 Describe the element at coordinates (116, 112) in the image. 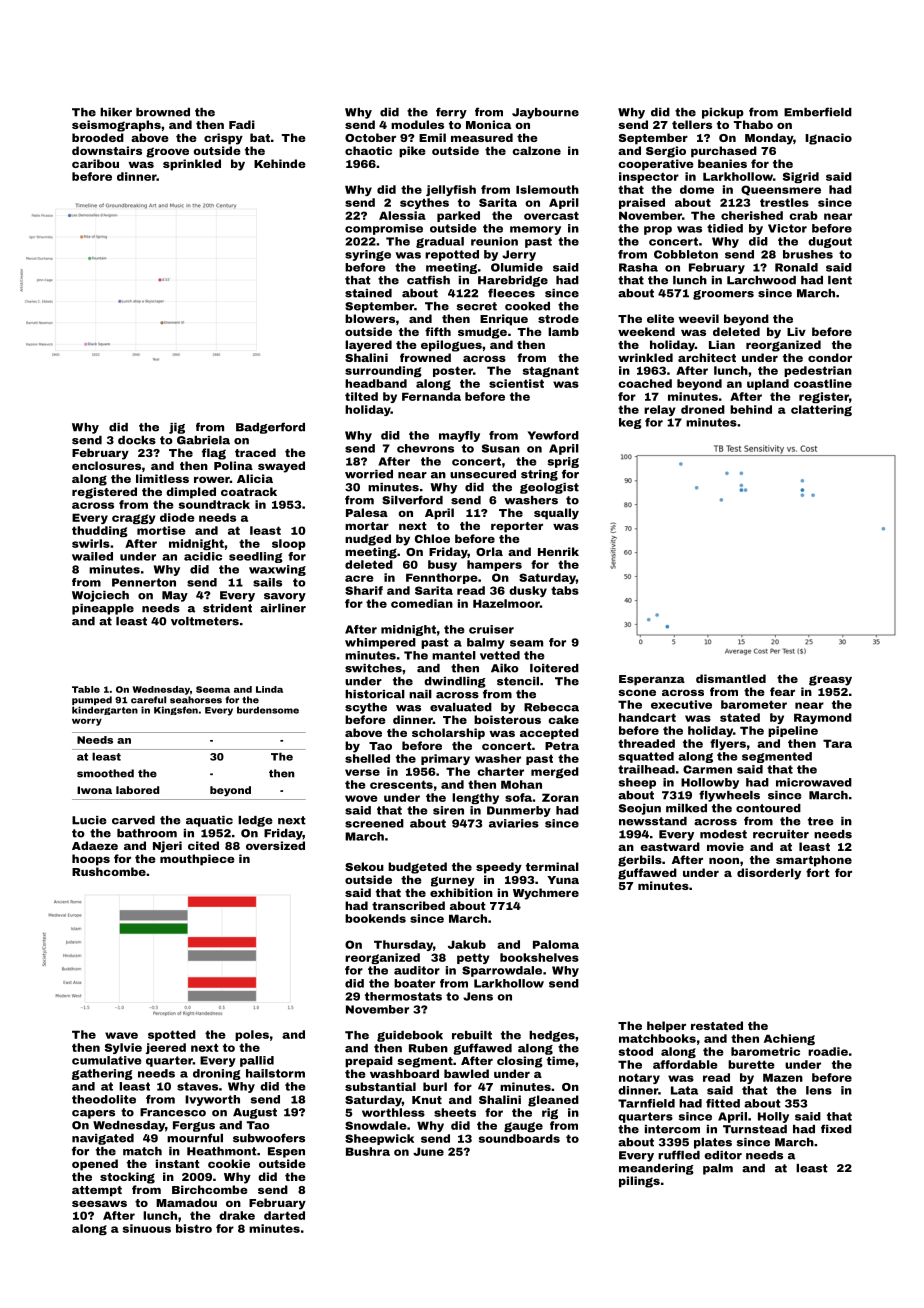

I see `hiker` at that location.
